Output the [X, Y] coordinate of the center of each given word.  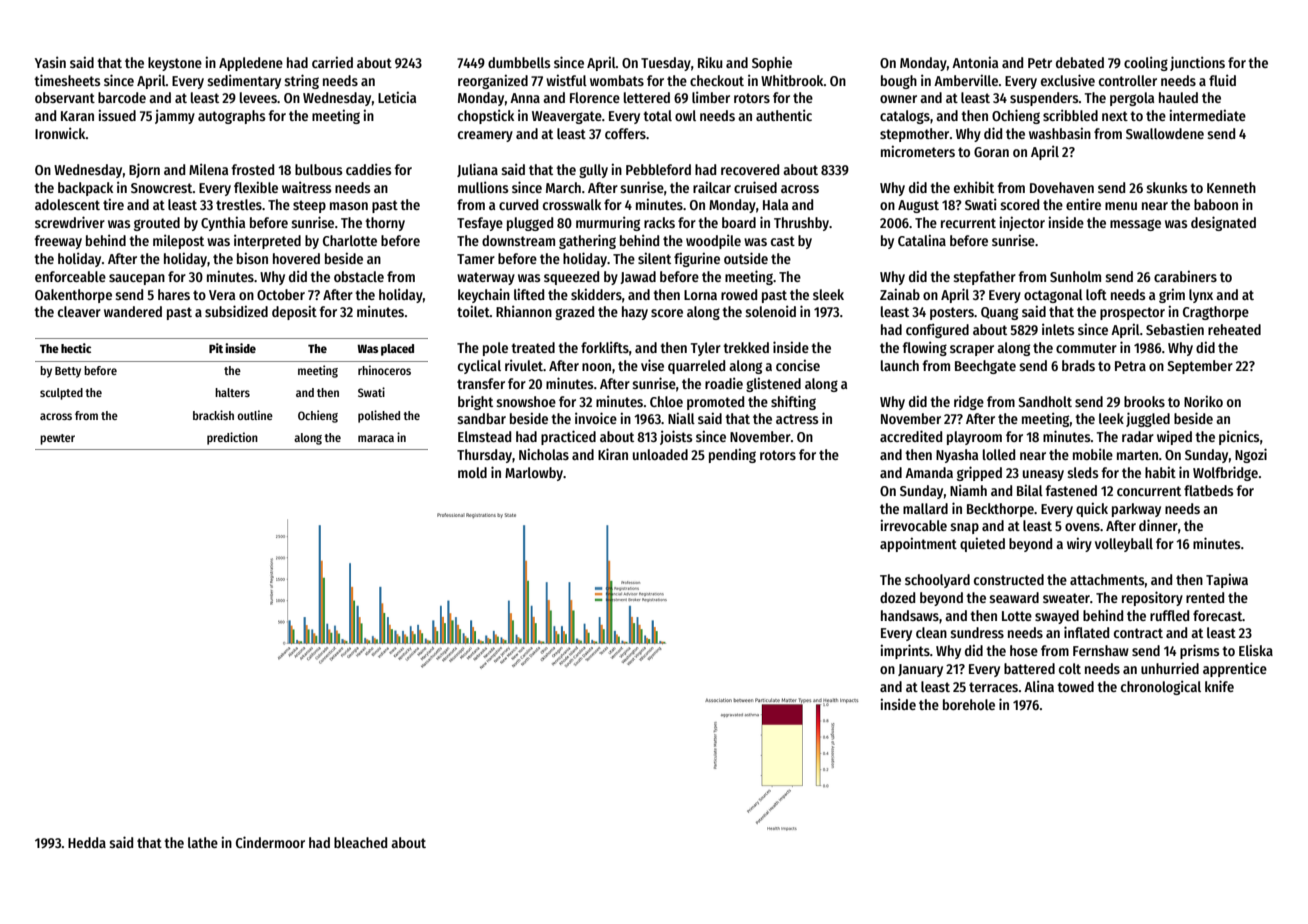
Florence [595, 97]
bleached [360, 842]
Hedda [87, 842]
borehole [969, 704]
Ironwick [60, 133]
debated [1080, 62]
